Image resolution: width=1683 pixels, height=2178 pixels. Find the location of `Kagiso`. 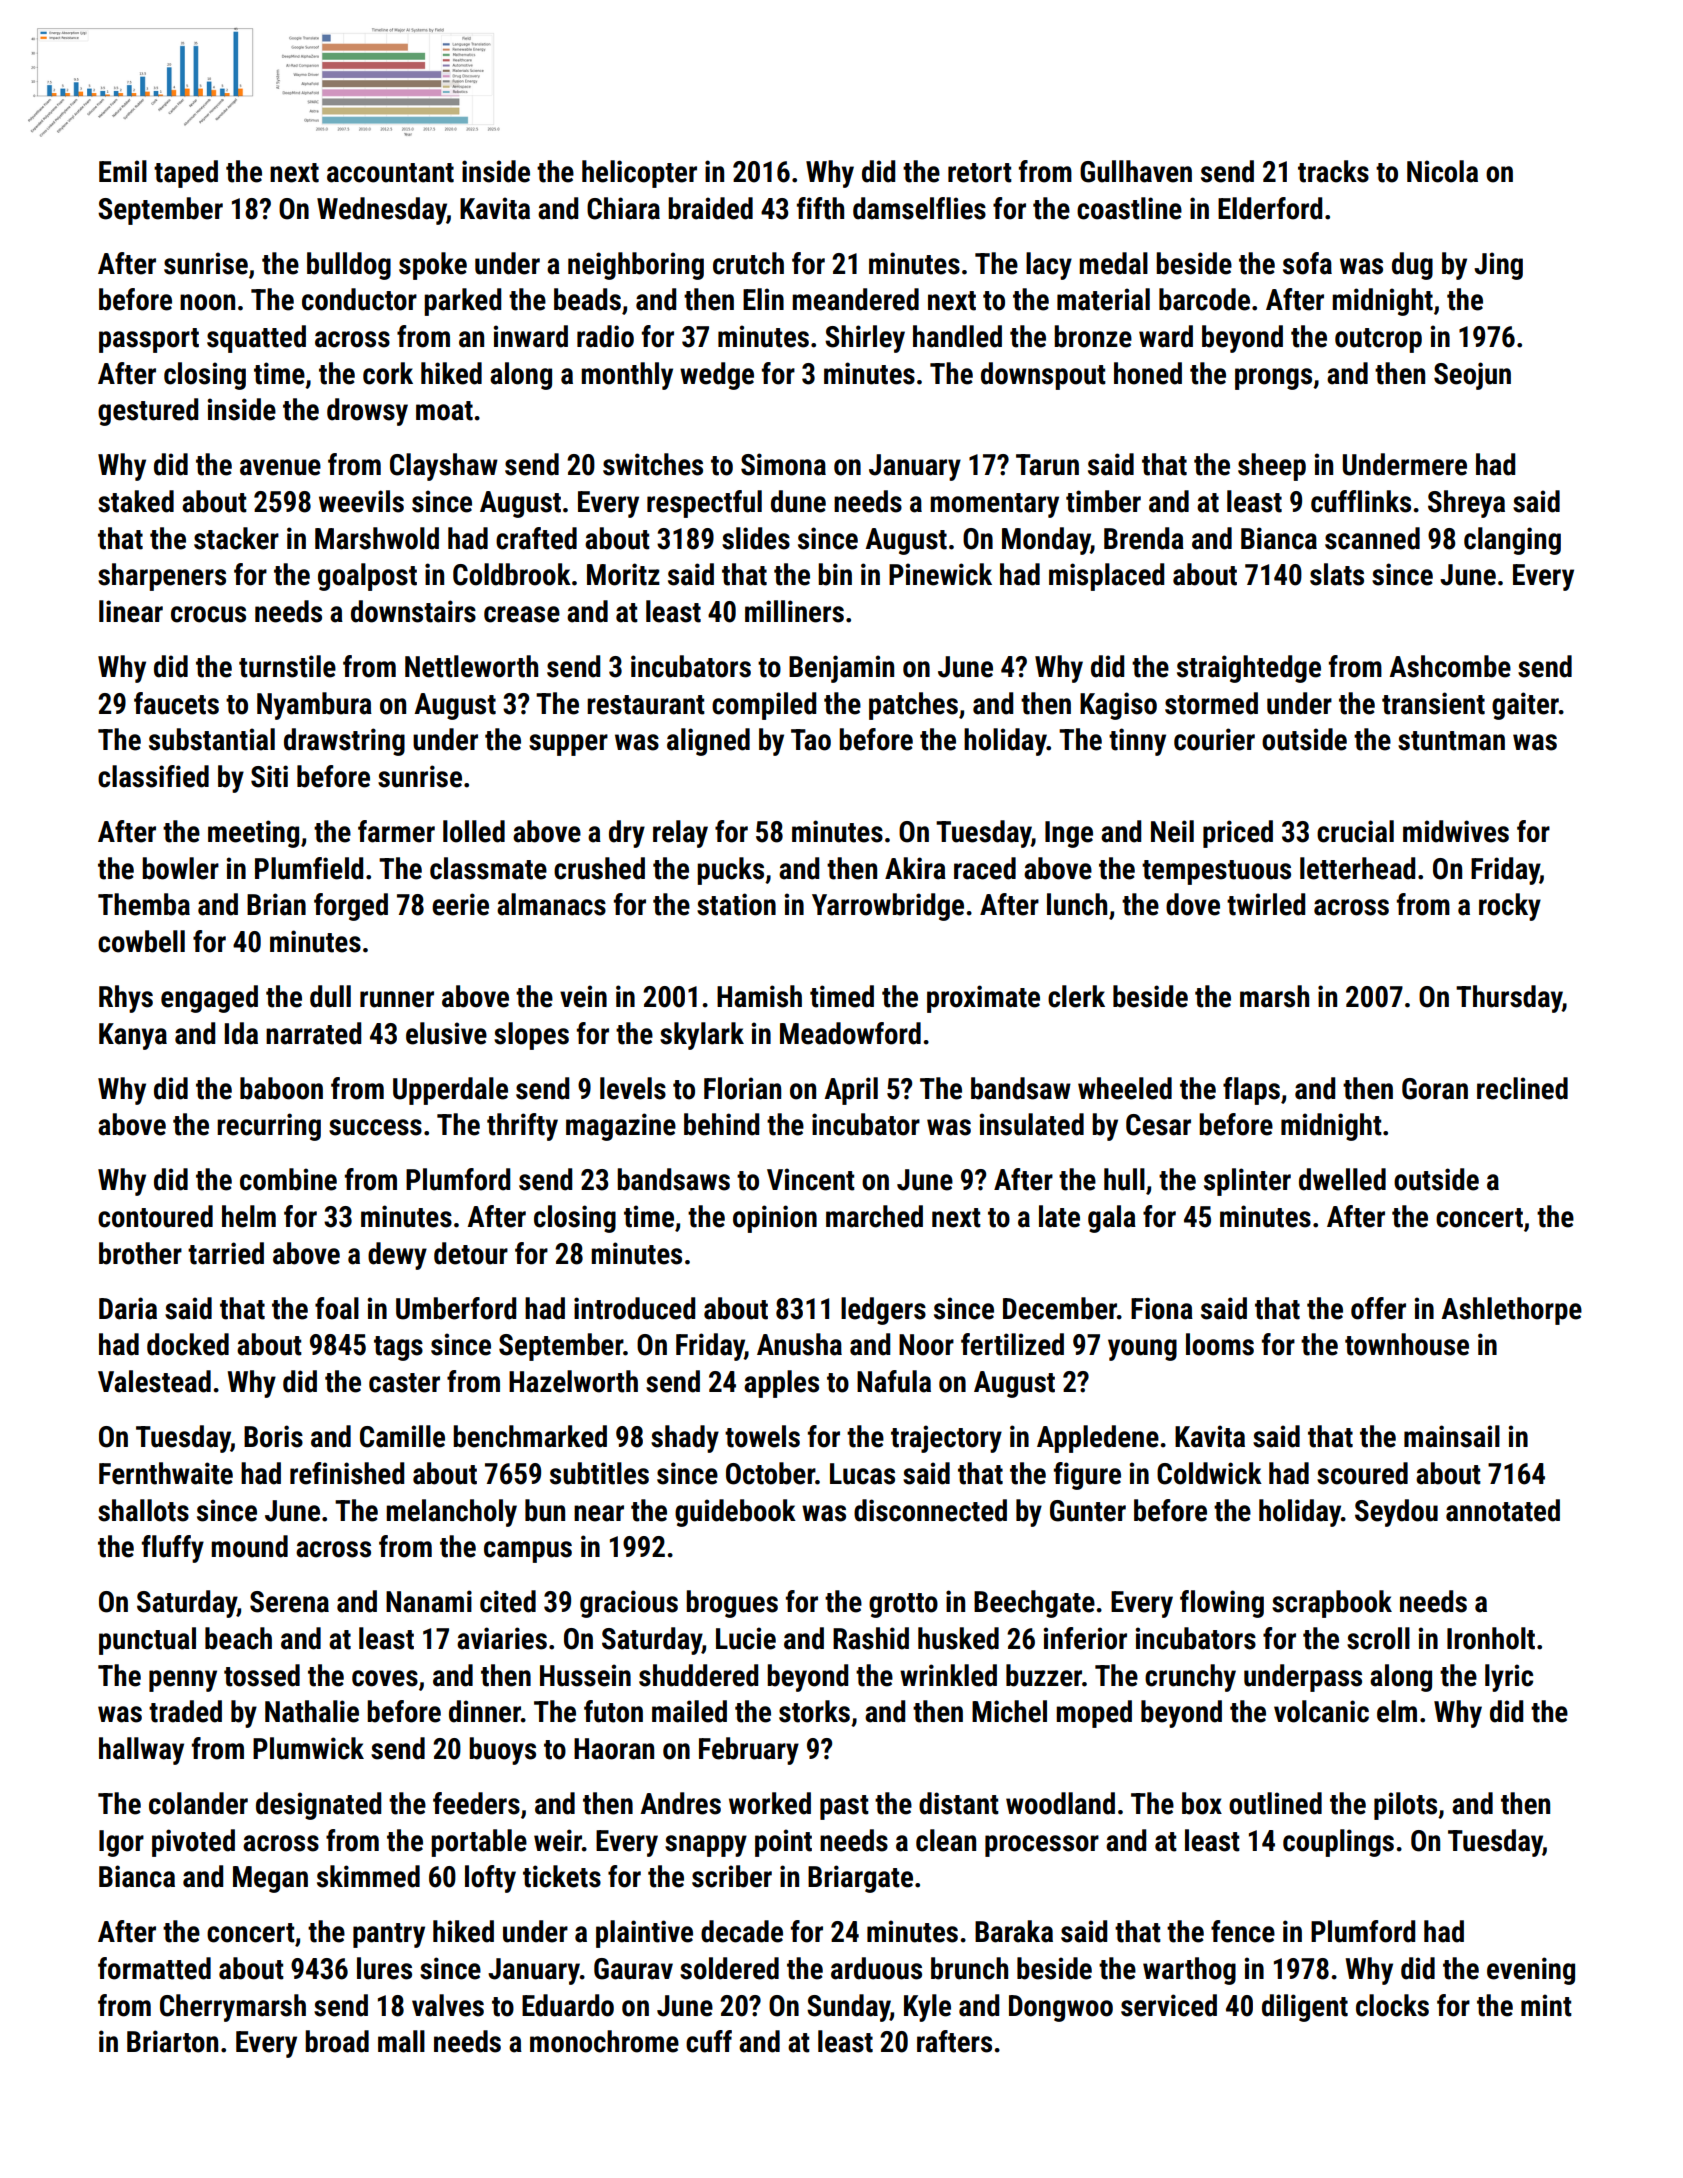

Kagiso is located at coordinates (1118, 706).
